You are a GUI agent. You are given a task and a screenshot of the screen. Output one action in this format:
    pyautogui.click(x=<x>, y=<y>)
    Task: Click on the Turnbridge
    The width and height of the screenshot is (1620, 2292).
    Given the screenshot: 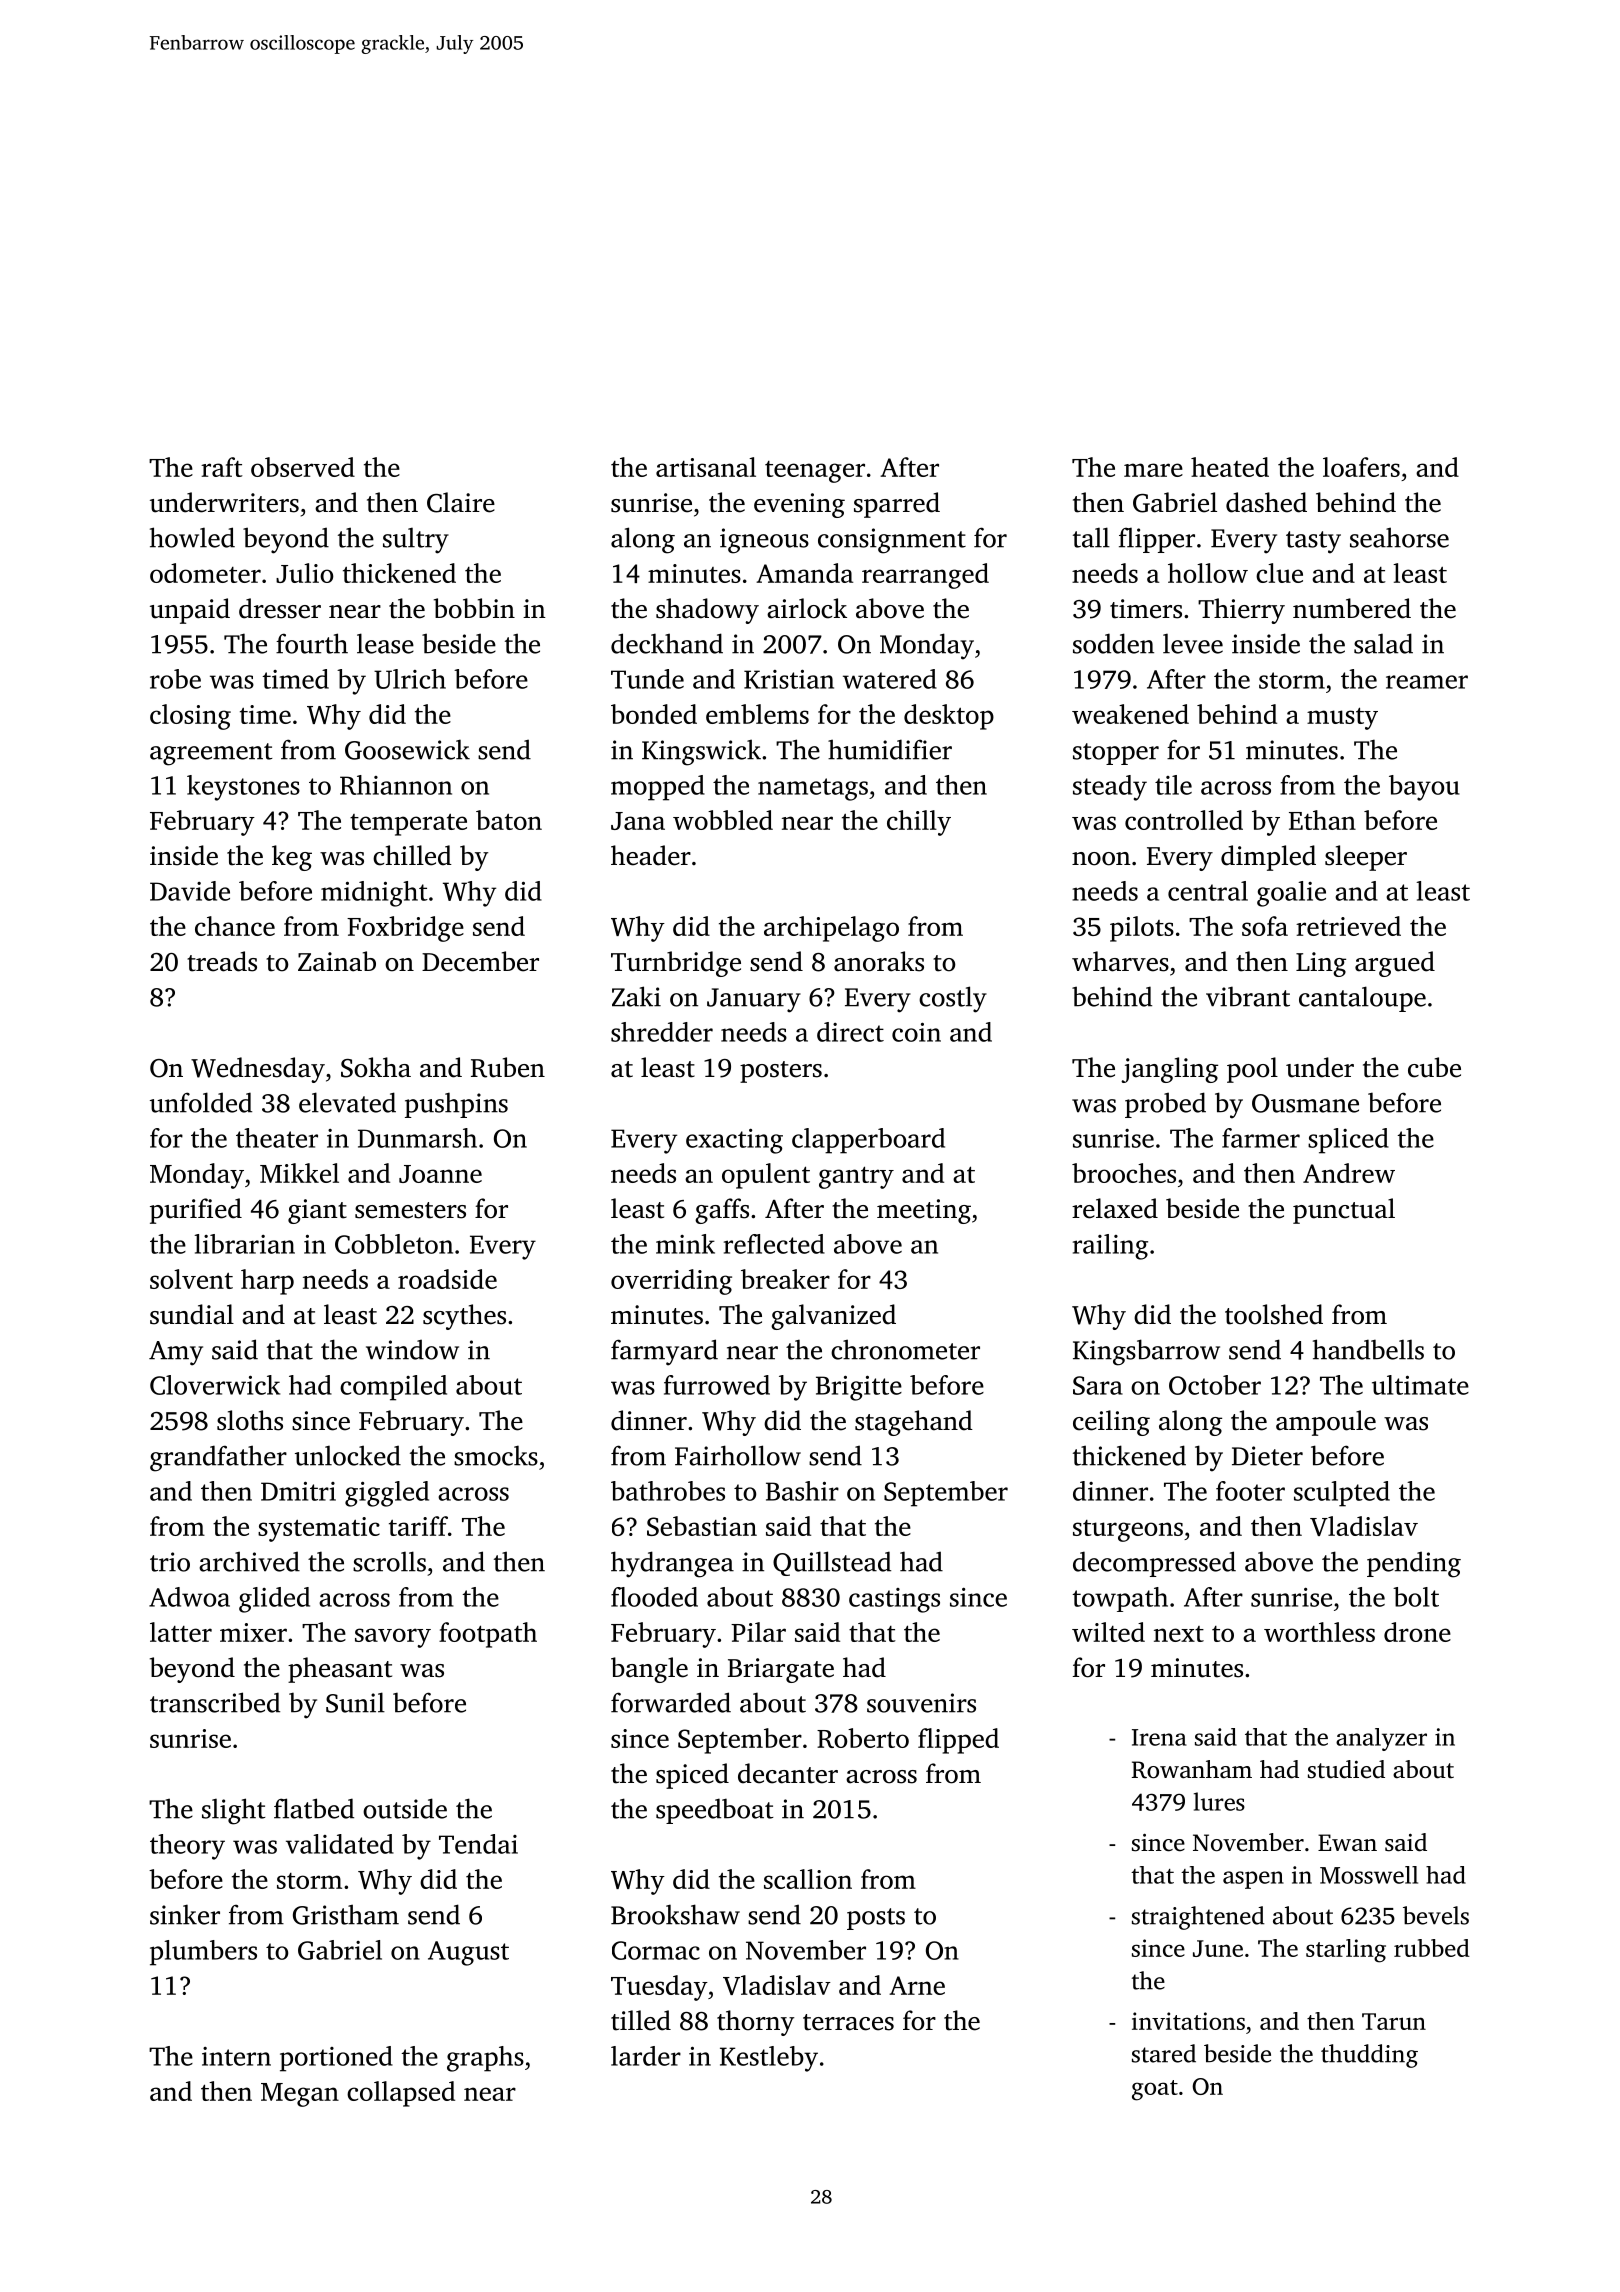 What is the action you would take?
    pyautogui.click(x=676, y=964)
